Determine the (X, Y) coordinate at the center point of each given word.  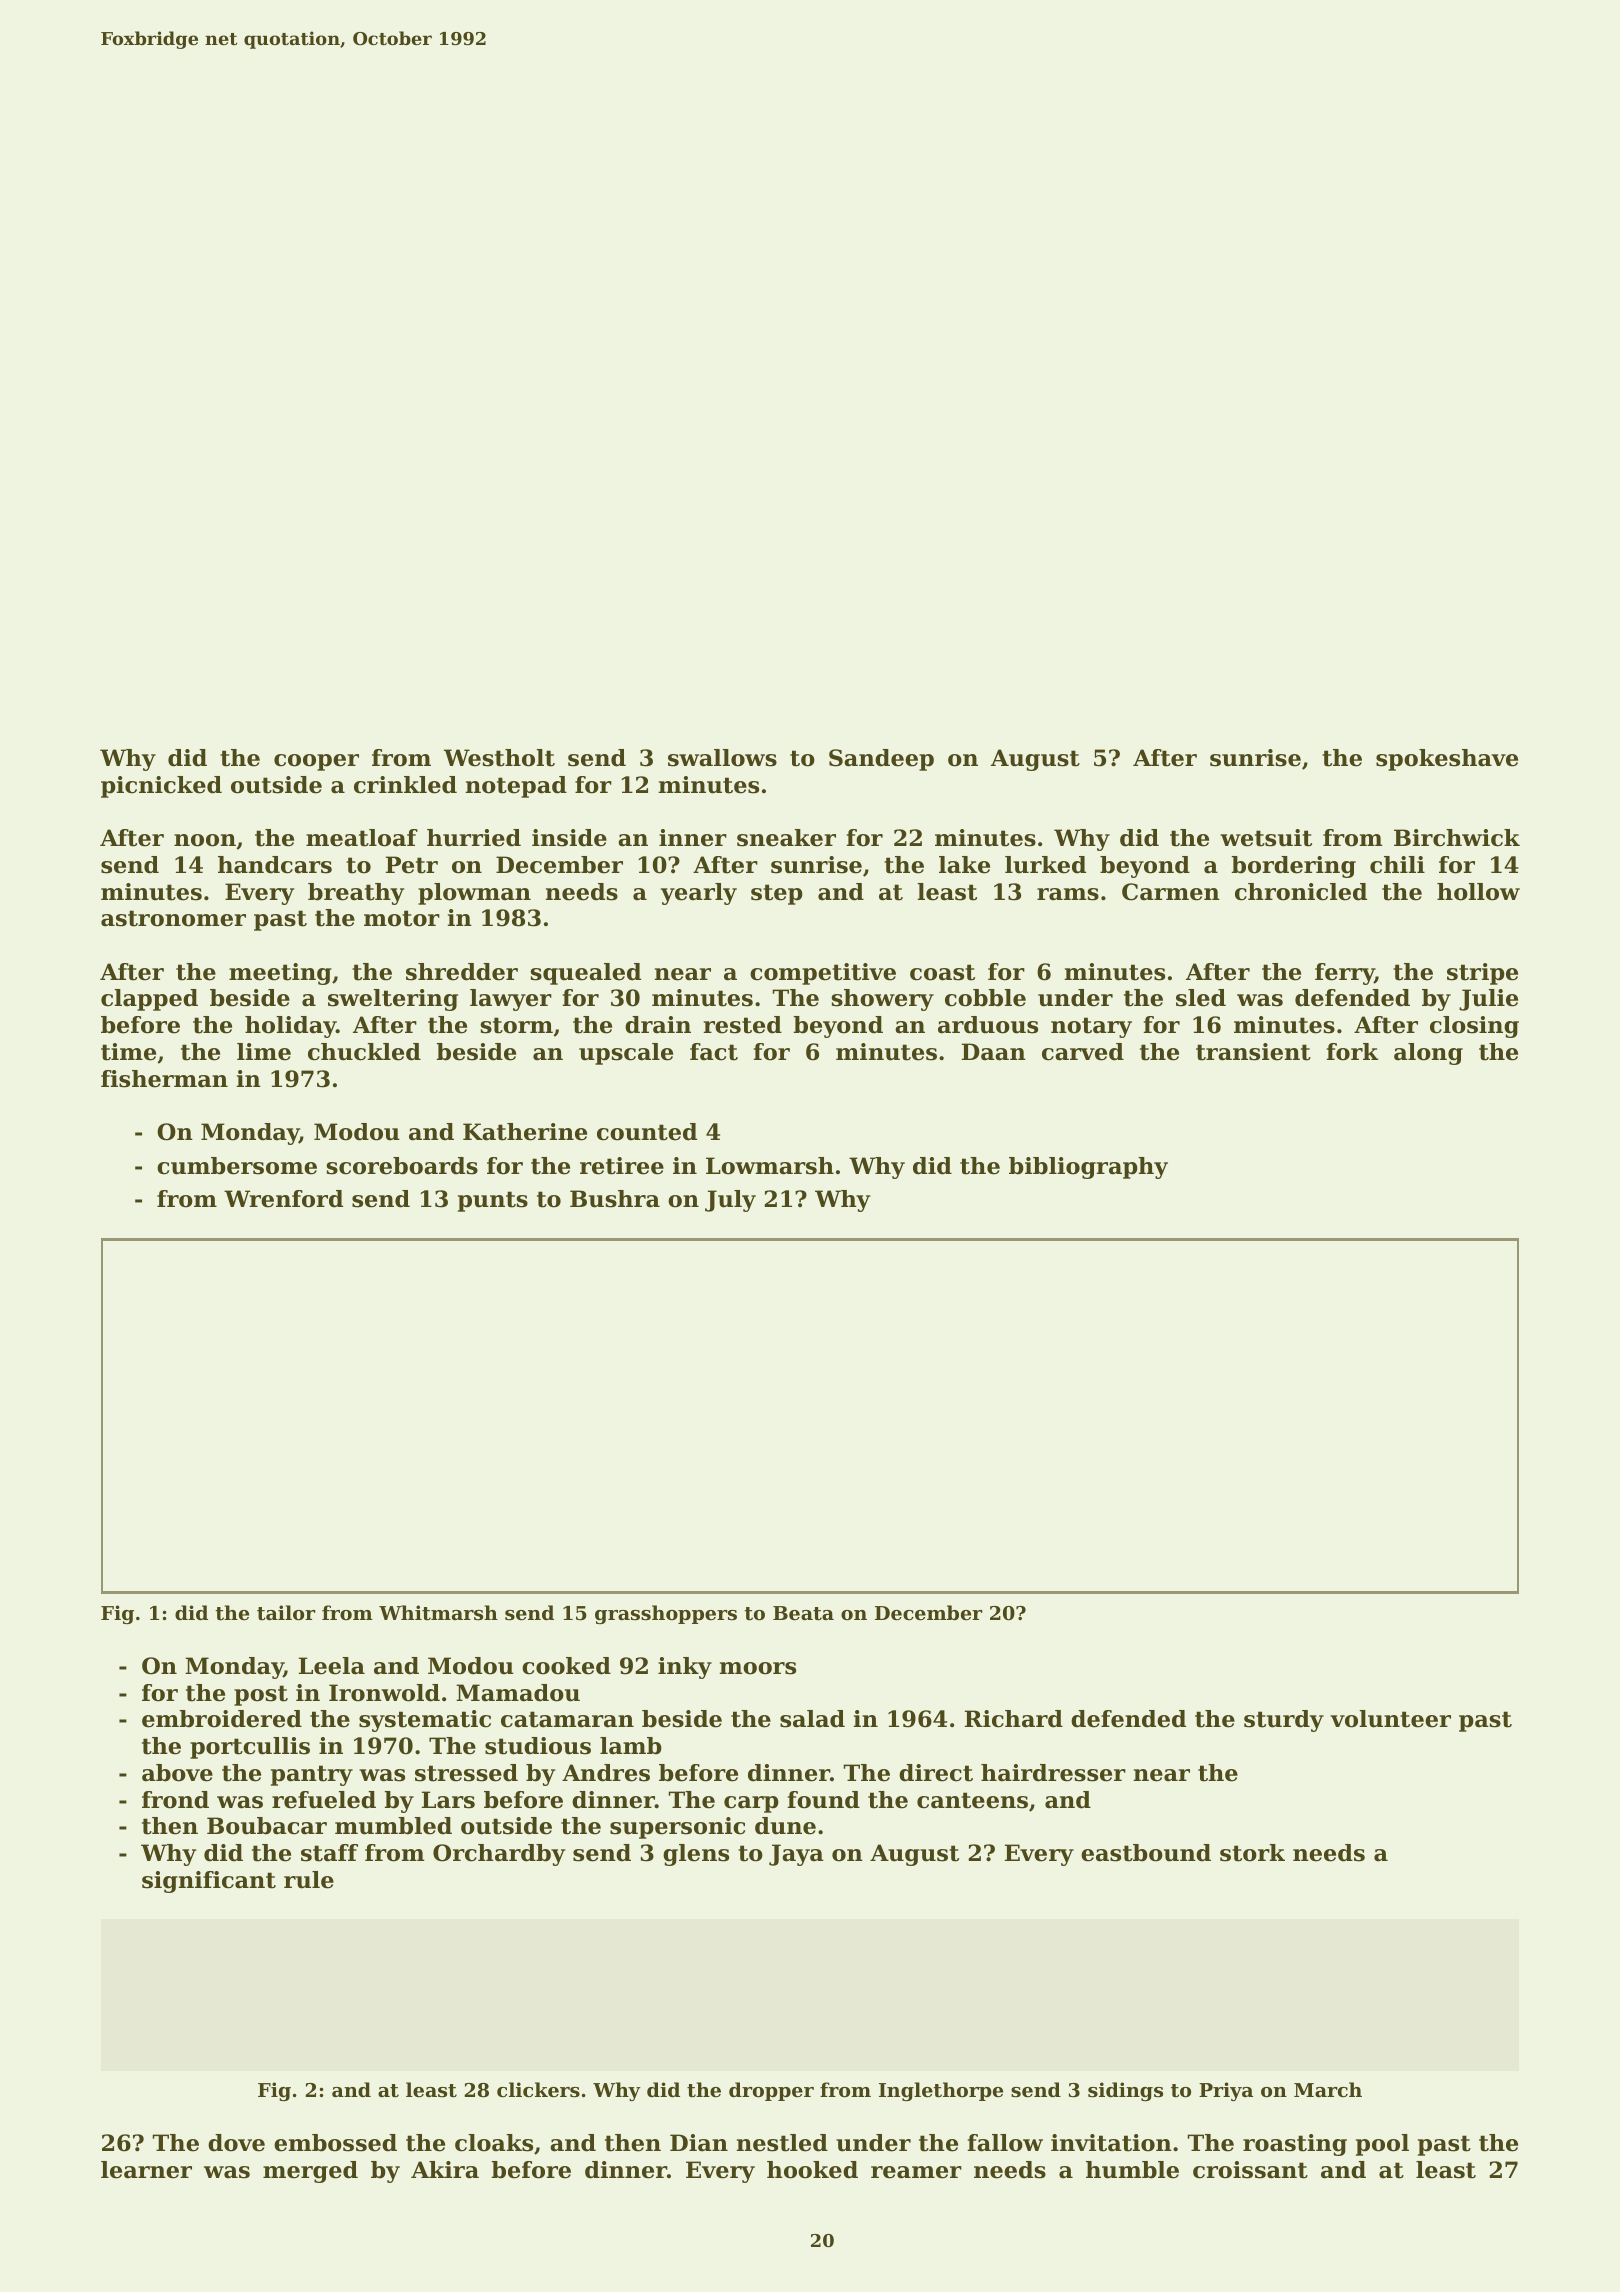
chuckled (364, 1052)
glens (696, 1855)
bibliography (1088, 1168)
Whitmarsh (438, 1613)
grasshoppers (666, 1614)
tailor (286, 1613)
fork (1352, 1052)
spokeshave (1447, 760)
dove (236, 2143)
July (730, 1201)
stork (1252, 1853)
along (1428, 1054)
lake (964, 865)
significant (209, 1882)
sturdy (1284, 1721)
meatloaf (362, 838)
